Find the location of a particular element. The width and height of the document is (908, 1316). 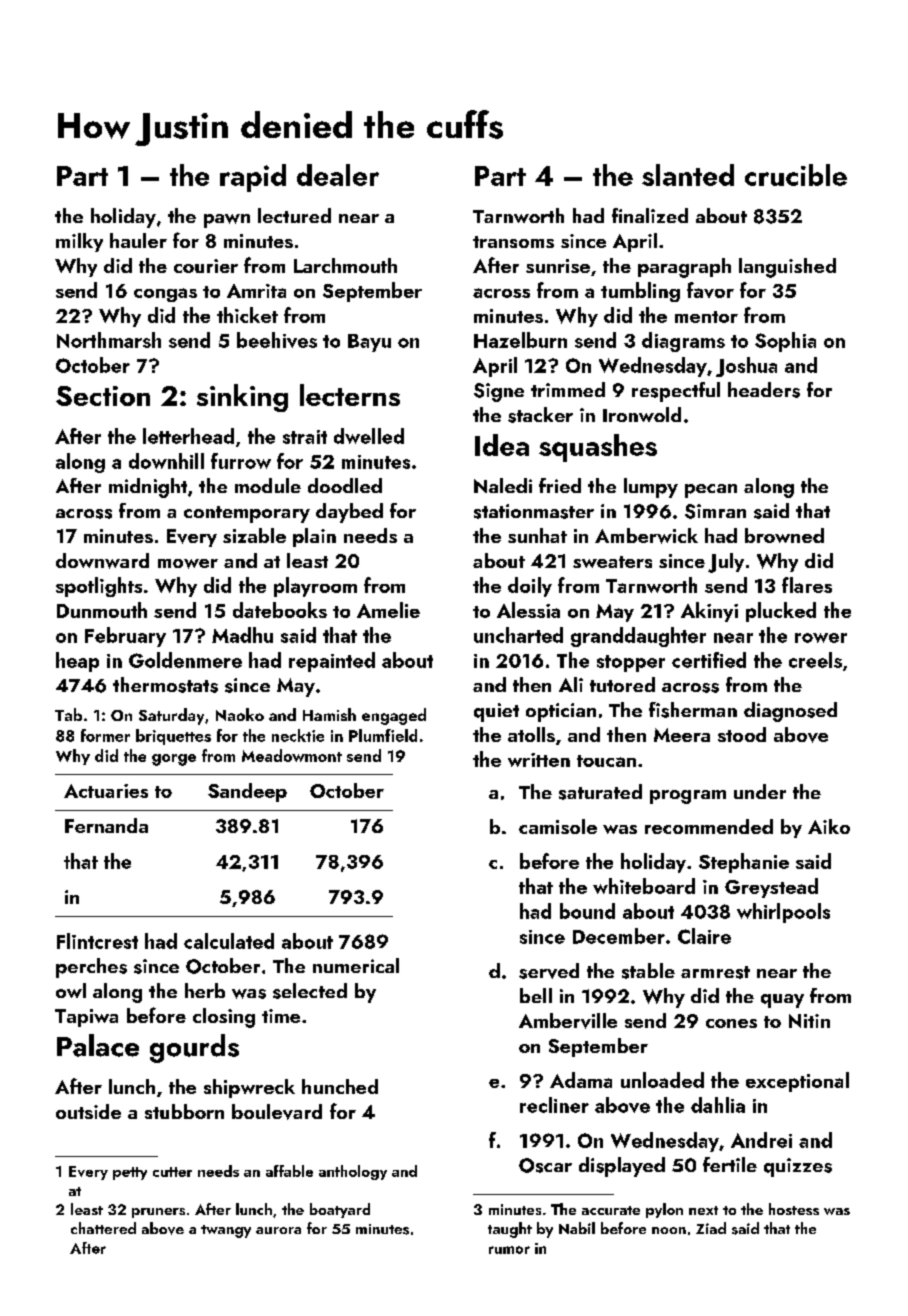

rumor is located at coordinates (509, 1250).
